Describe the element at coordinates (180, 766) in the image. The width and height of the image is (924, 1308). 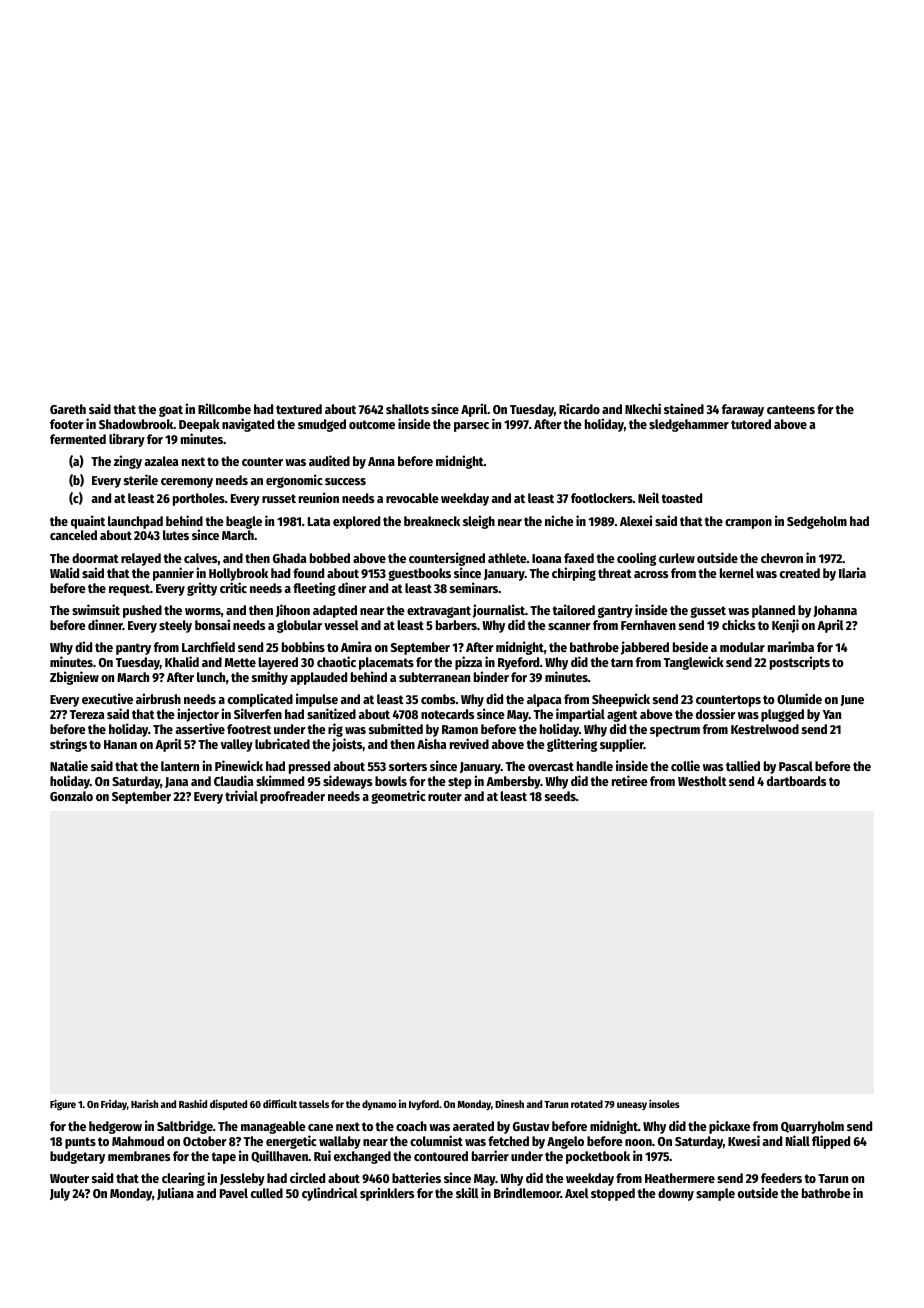
I see `lantern` at that location.
